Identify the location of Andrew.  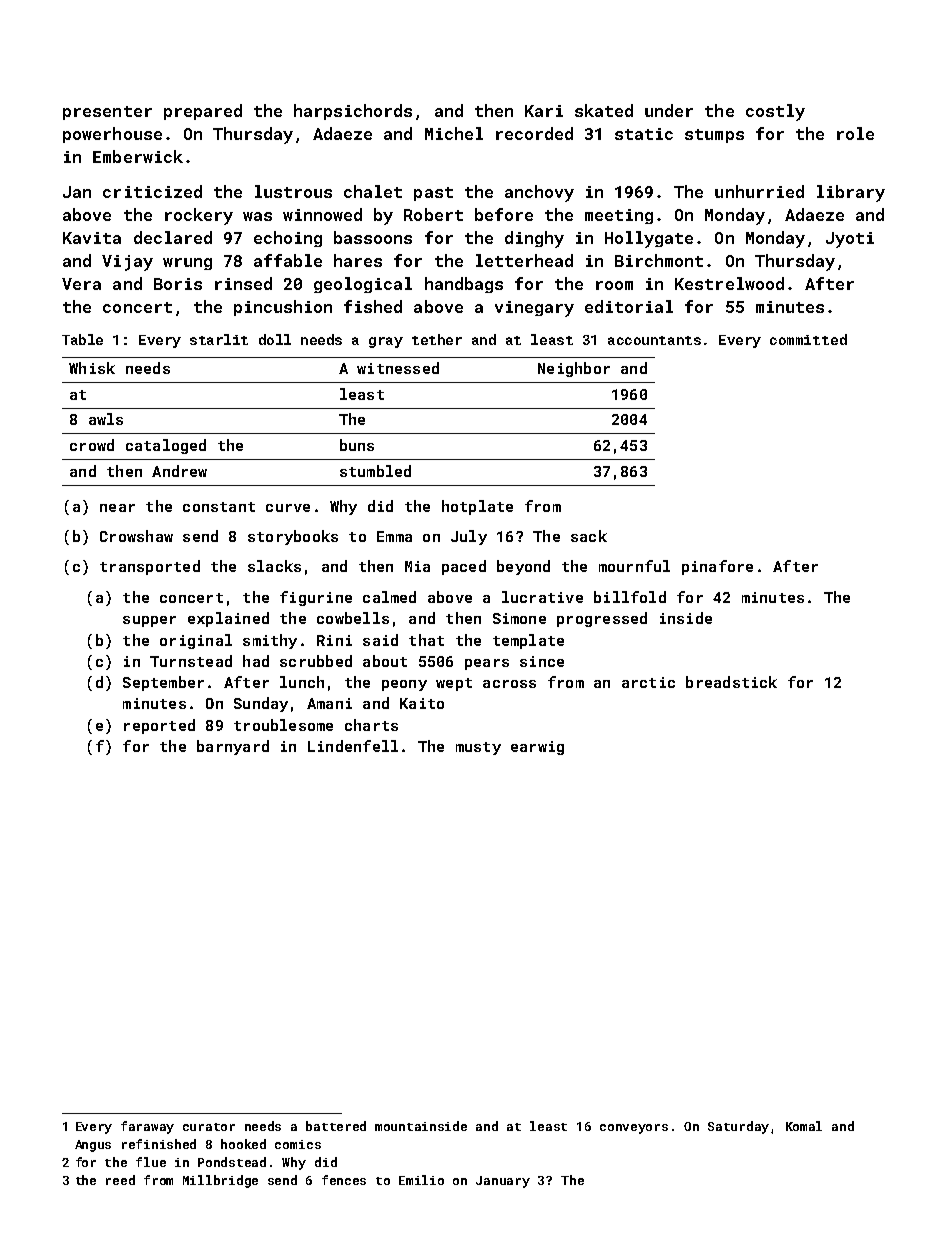
(179, 471).
